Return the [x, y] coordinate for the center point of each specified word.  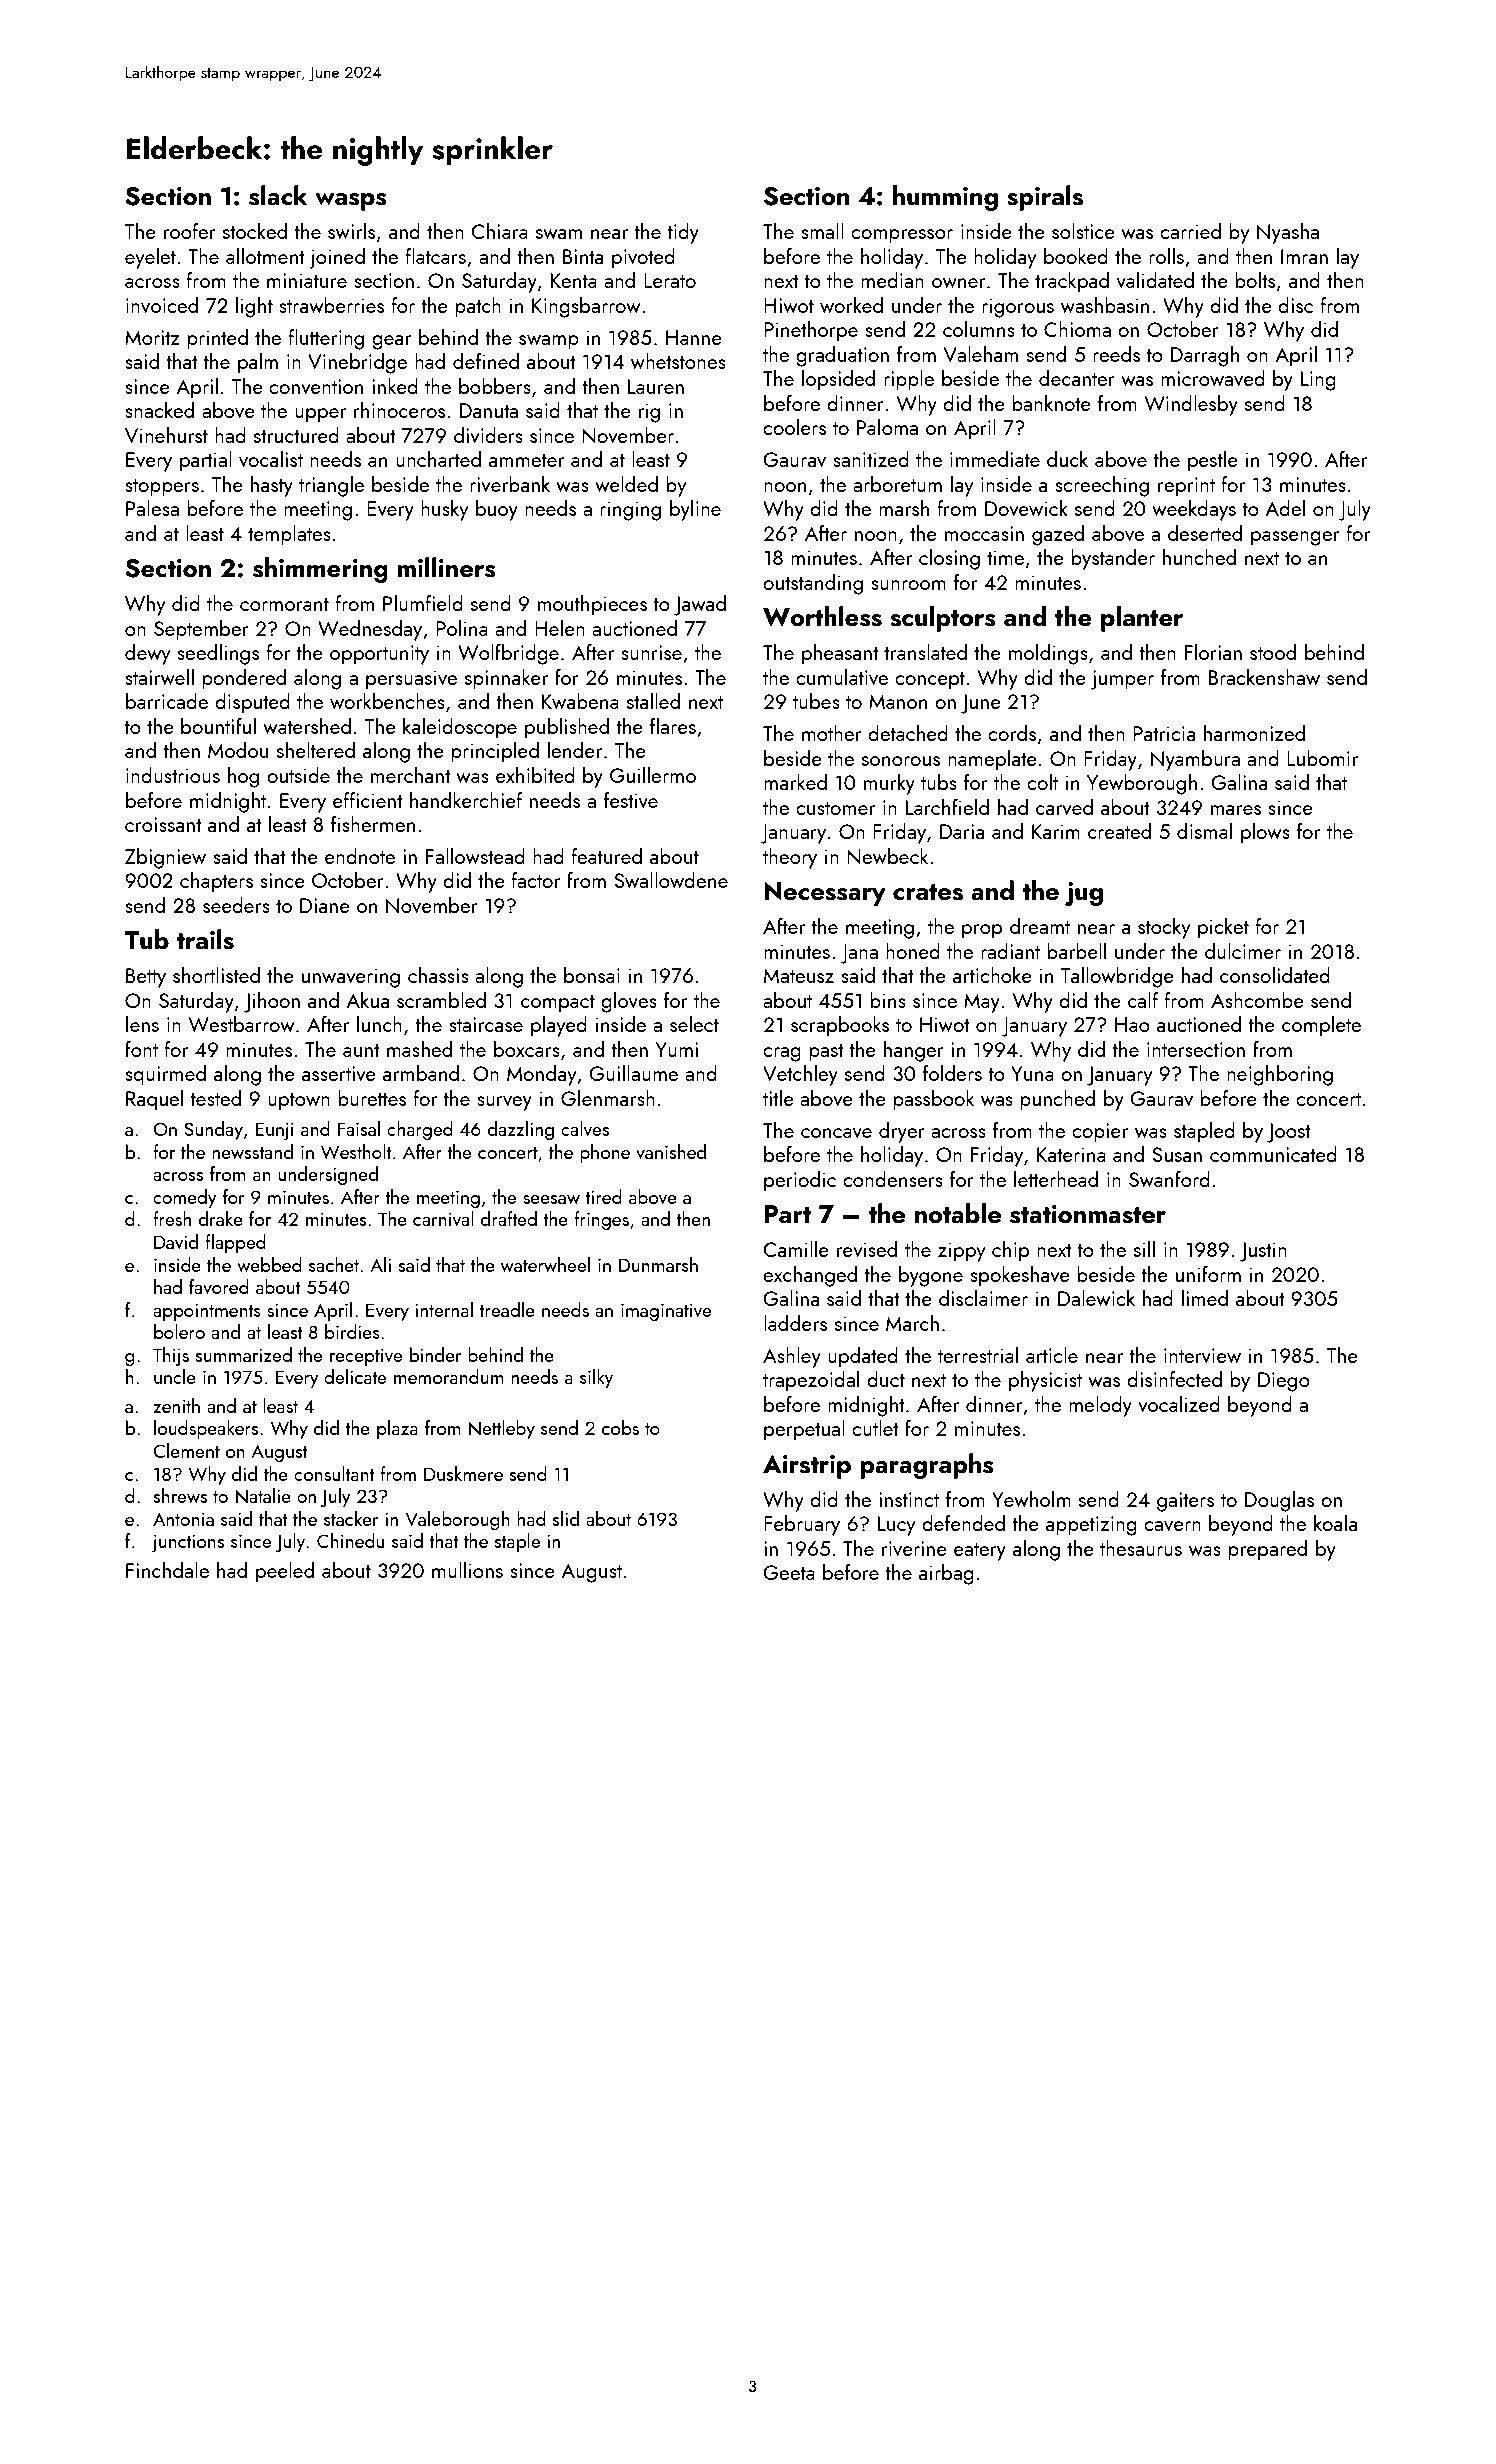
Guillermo [653, 775]
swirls [351, 231]
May [982, 1003]
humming [945, 198]
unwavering [351, 978]
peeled [285, 1572]
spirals [1045, 198]
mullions [467, 1570]
